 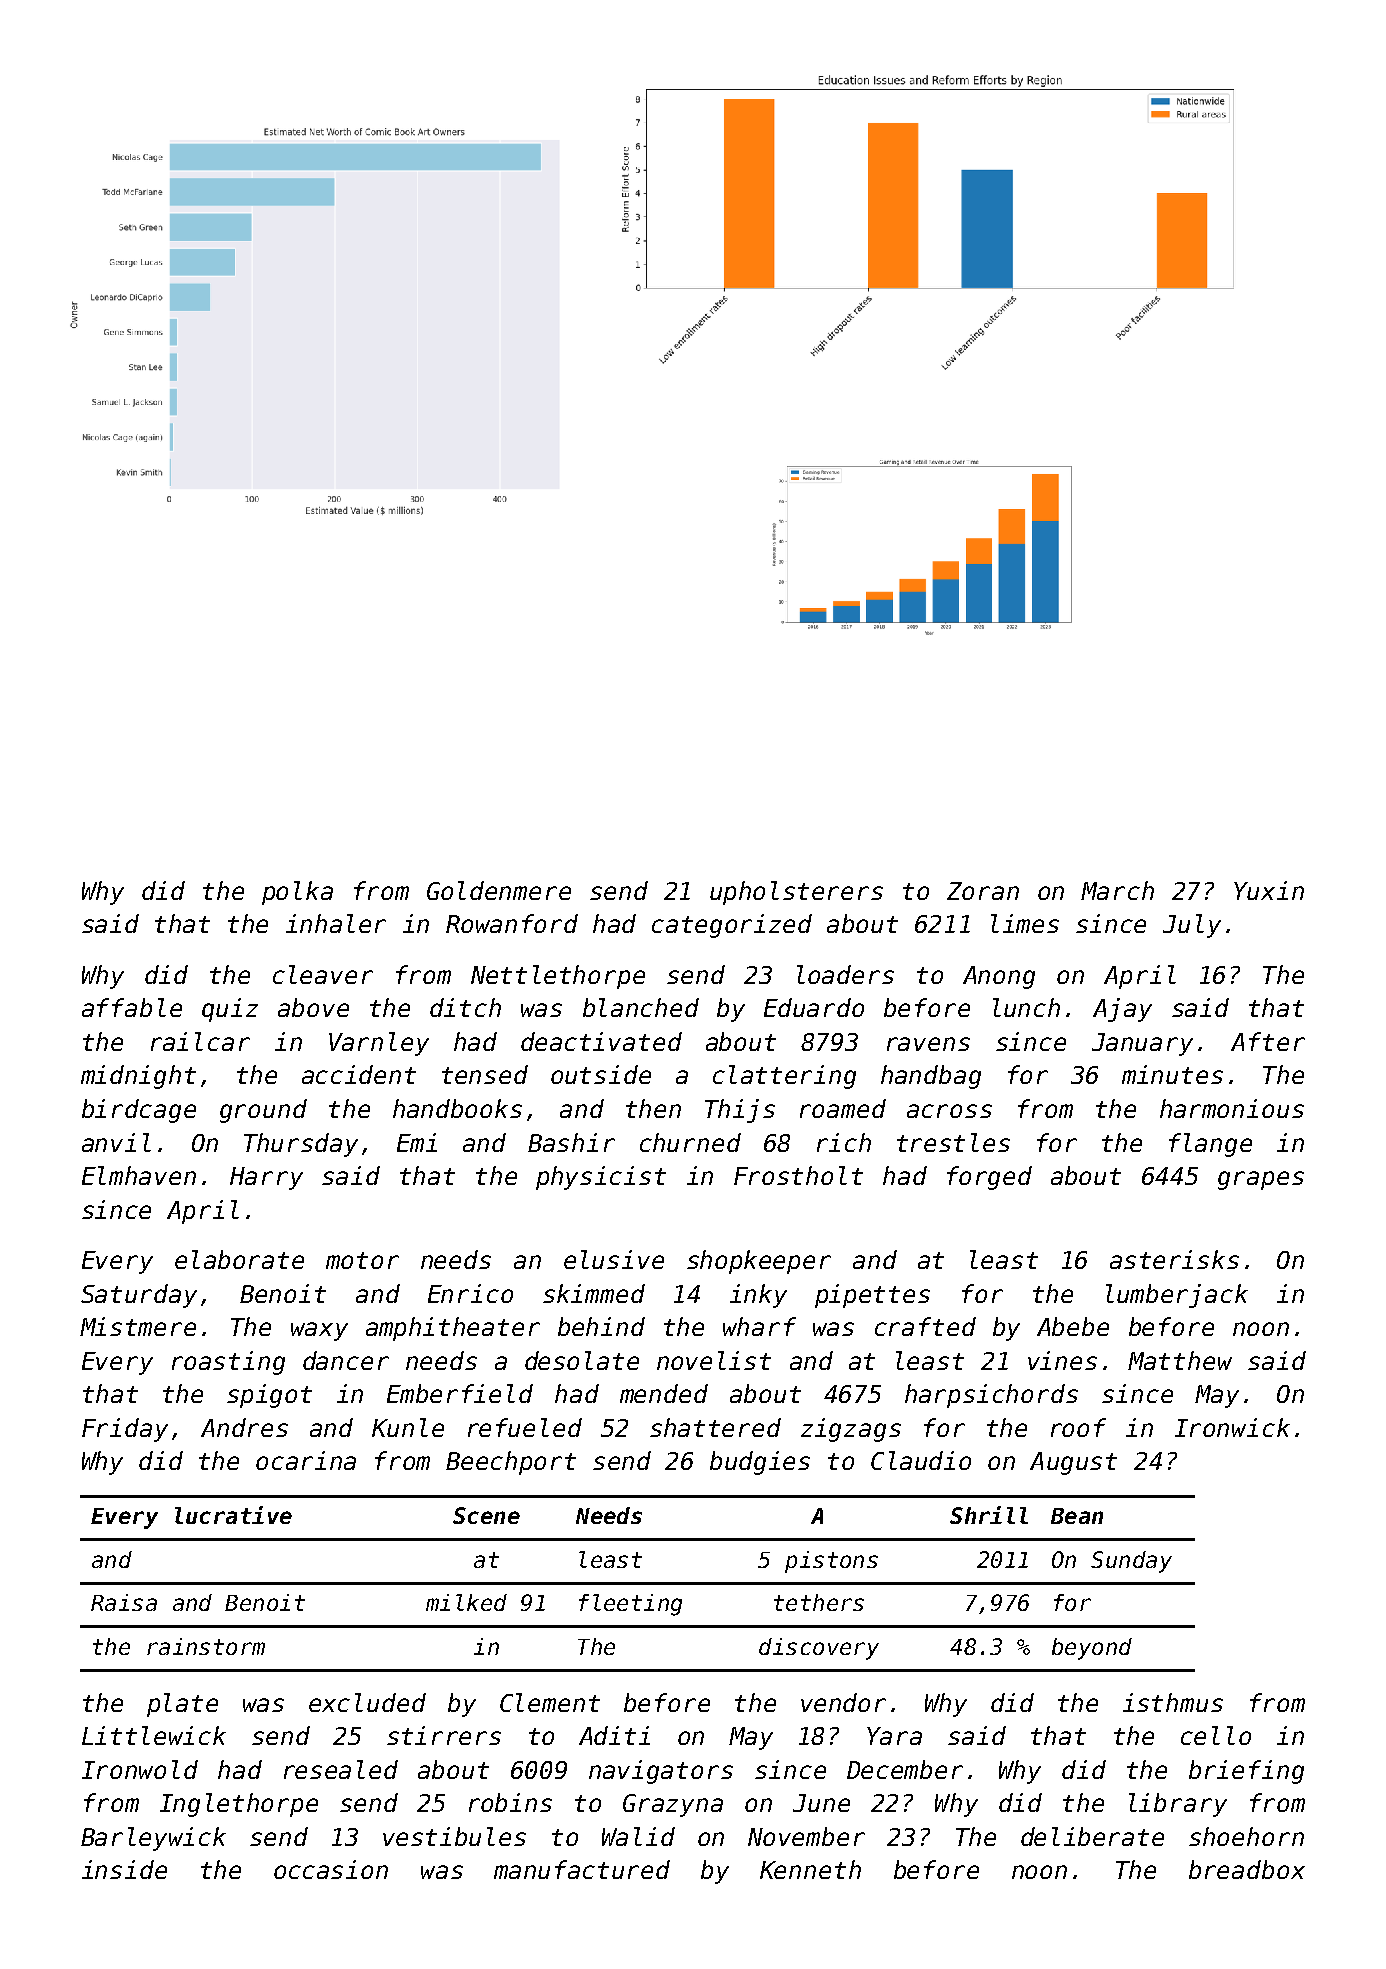 What do you see at coordinates (228, 1363) in the page?
I see `roasting` at bounding box center [228, 1363].
